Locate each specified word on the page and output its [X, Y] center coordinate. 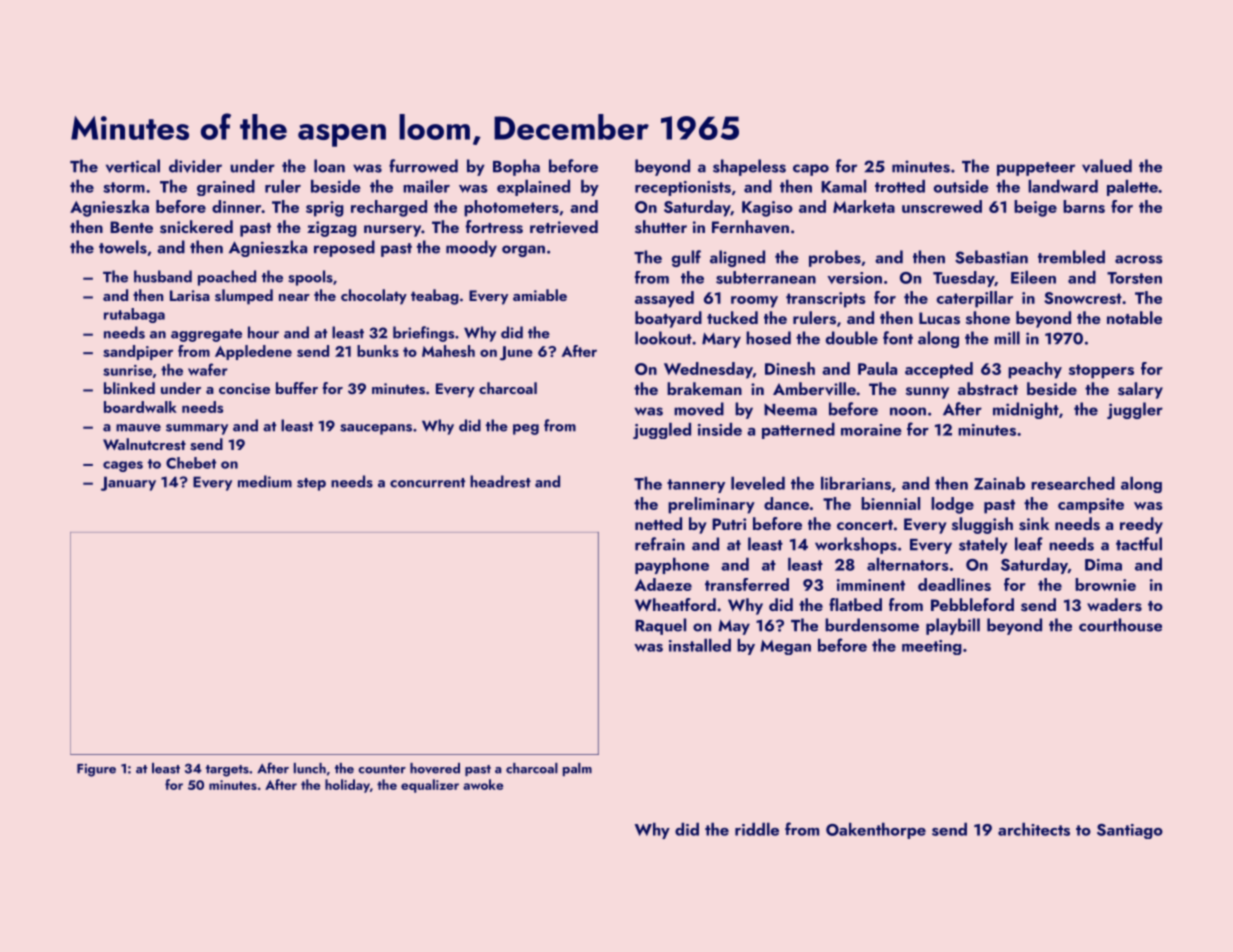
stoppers [1101, 371]
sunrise [128, 370]
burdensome [872, 625]
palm [577, 769]
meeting [932, 647]
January [128, 483]
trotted [900, 186]
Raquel [660, 626]
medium [265, 481]
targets [227, 771]
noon [908, 411]
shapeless [749, 167]
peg [526, 429]
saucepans [376, 429]
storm [124, 187]
